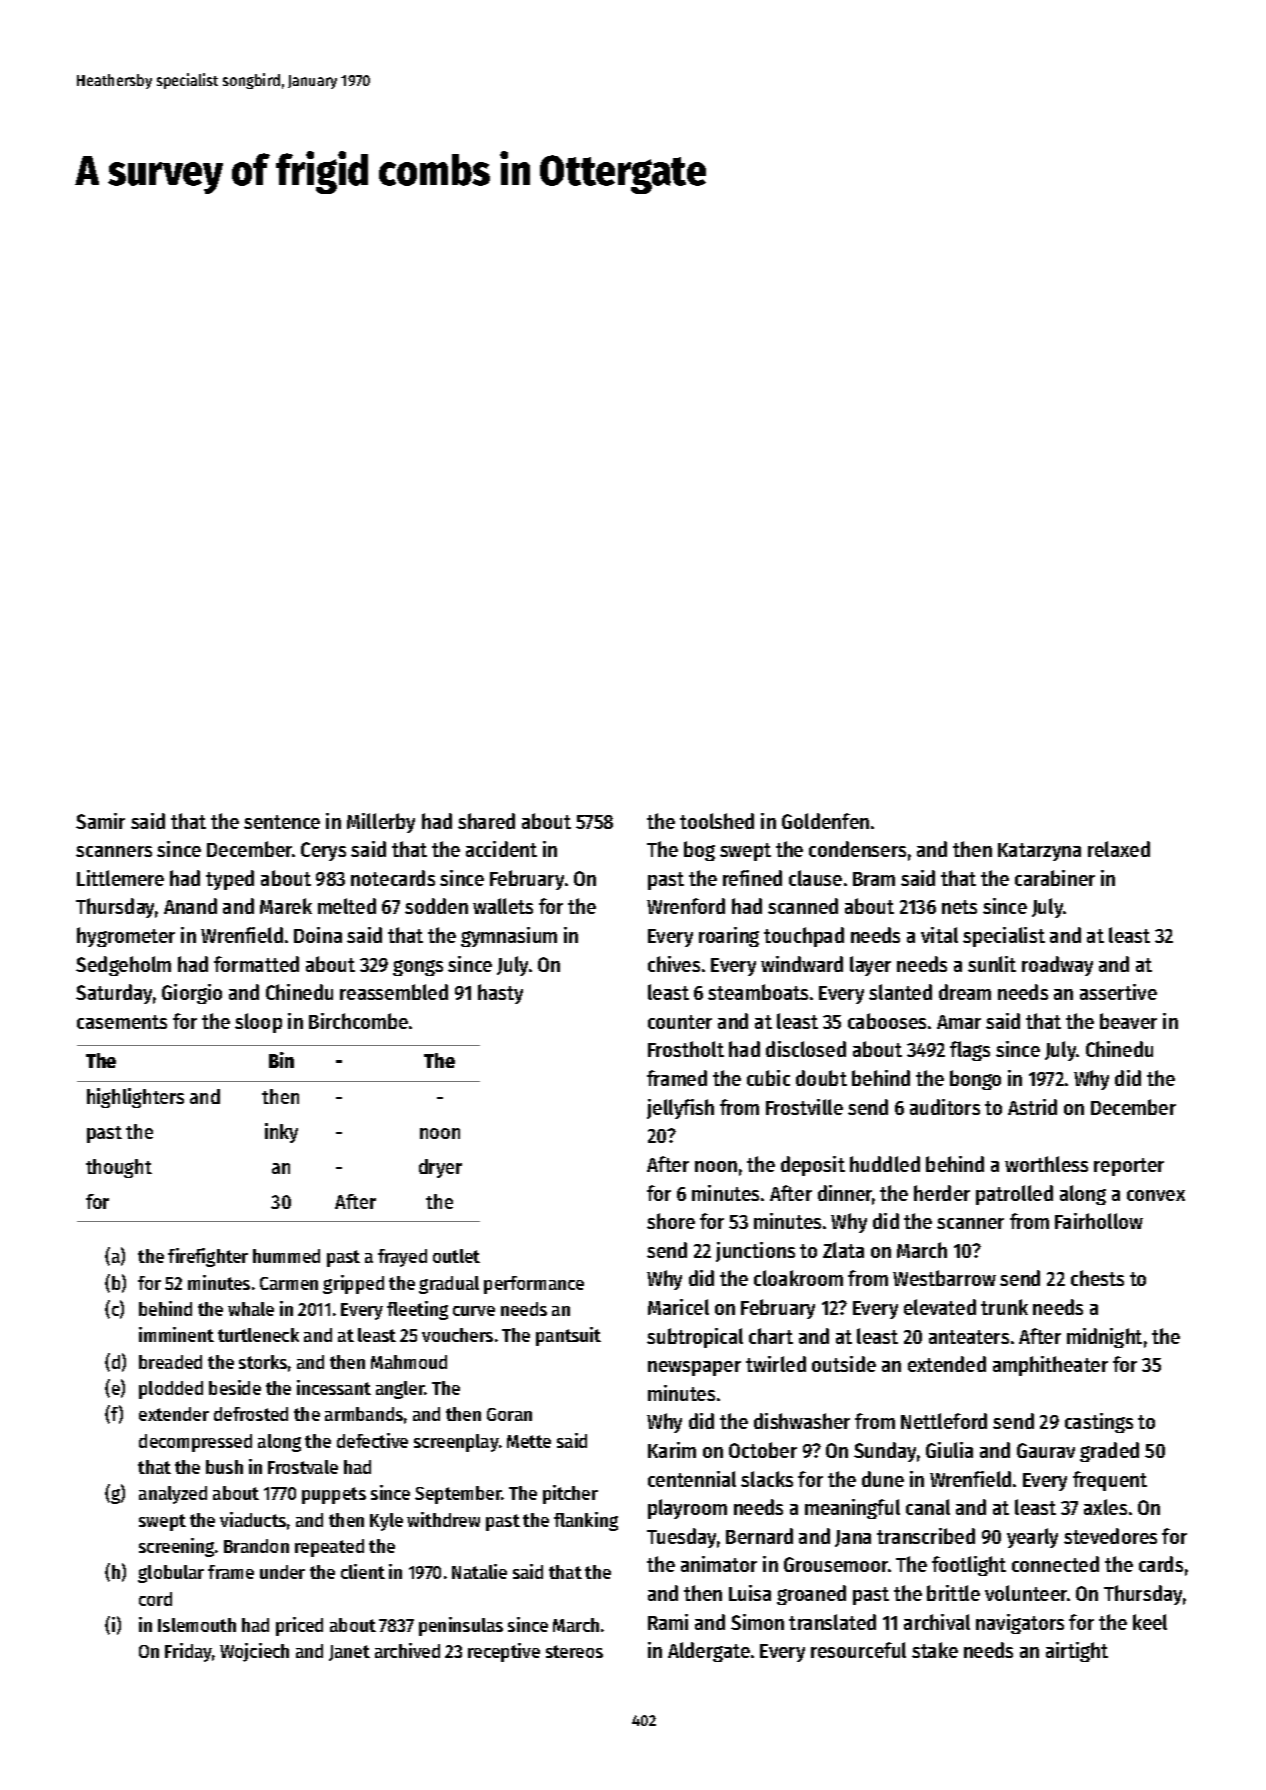 The image size is (1266, 1790). Describe the element at coordinates (1077, 1652) in the screenshot. I see `airtight` at that location.
